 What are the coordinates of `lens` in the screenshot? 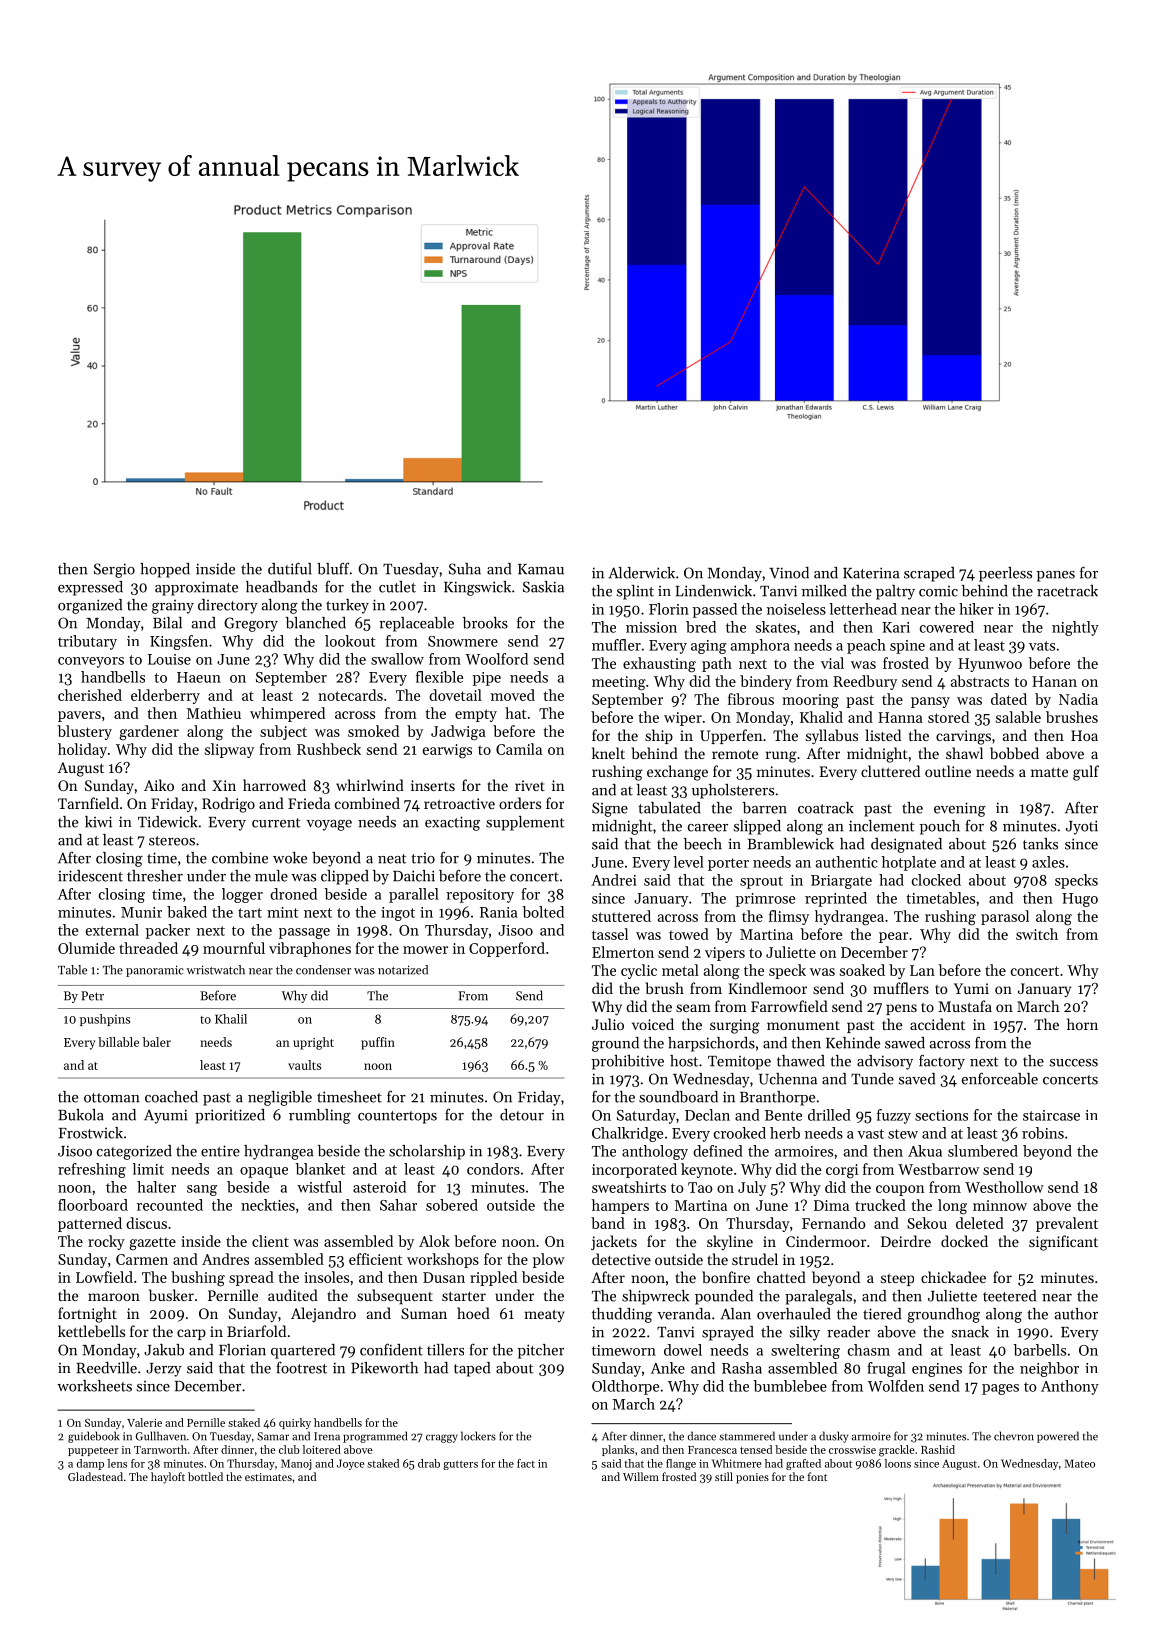 It's located at (117, 1463).
